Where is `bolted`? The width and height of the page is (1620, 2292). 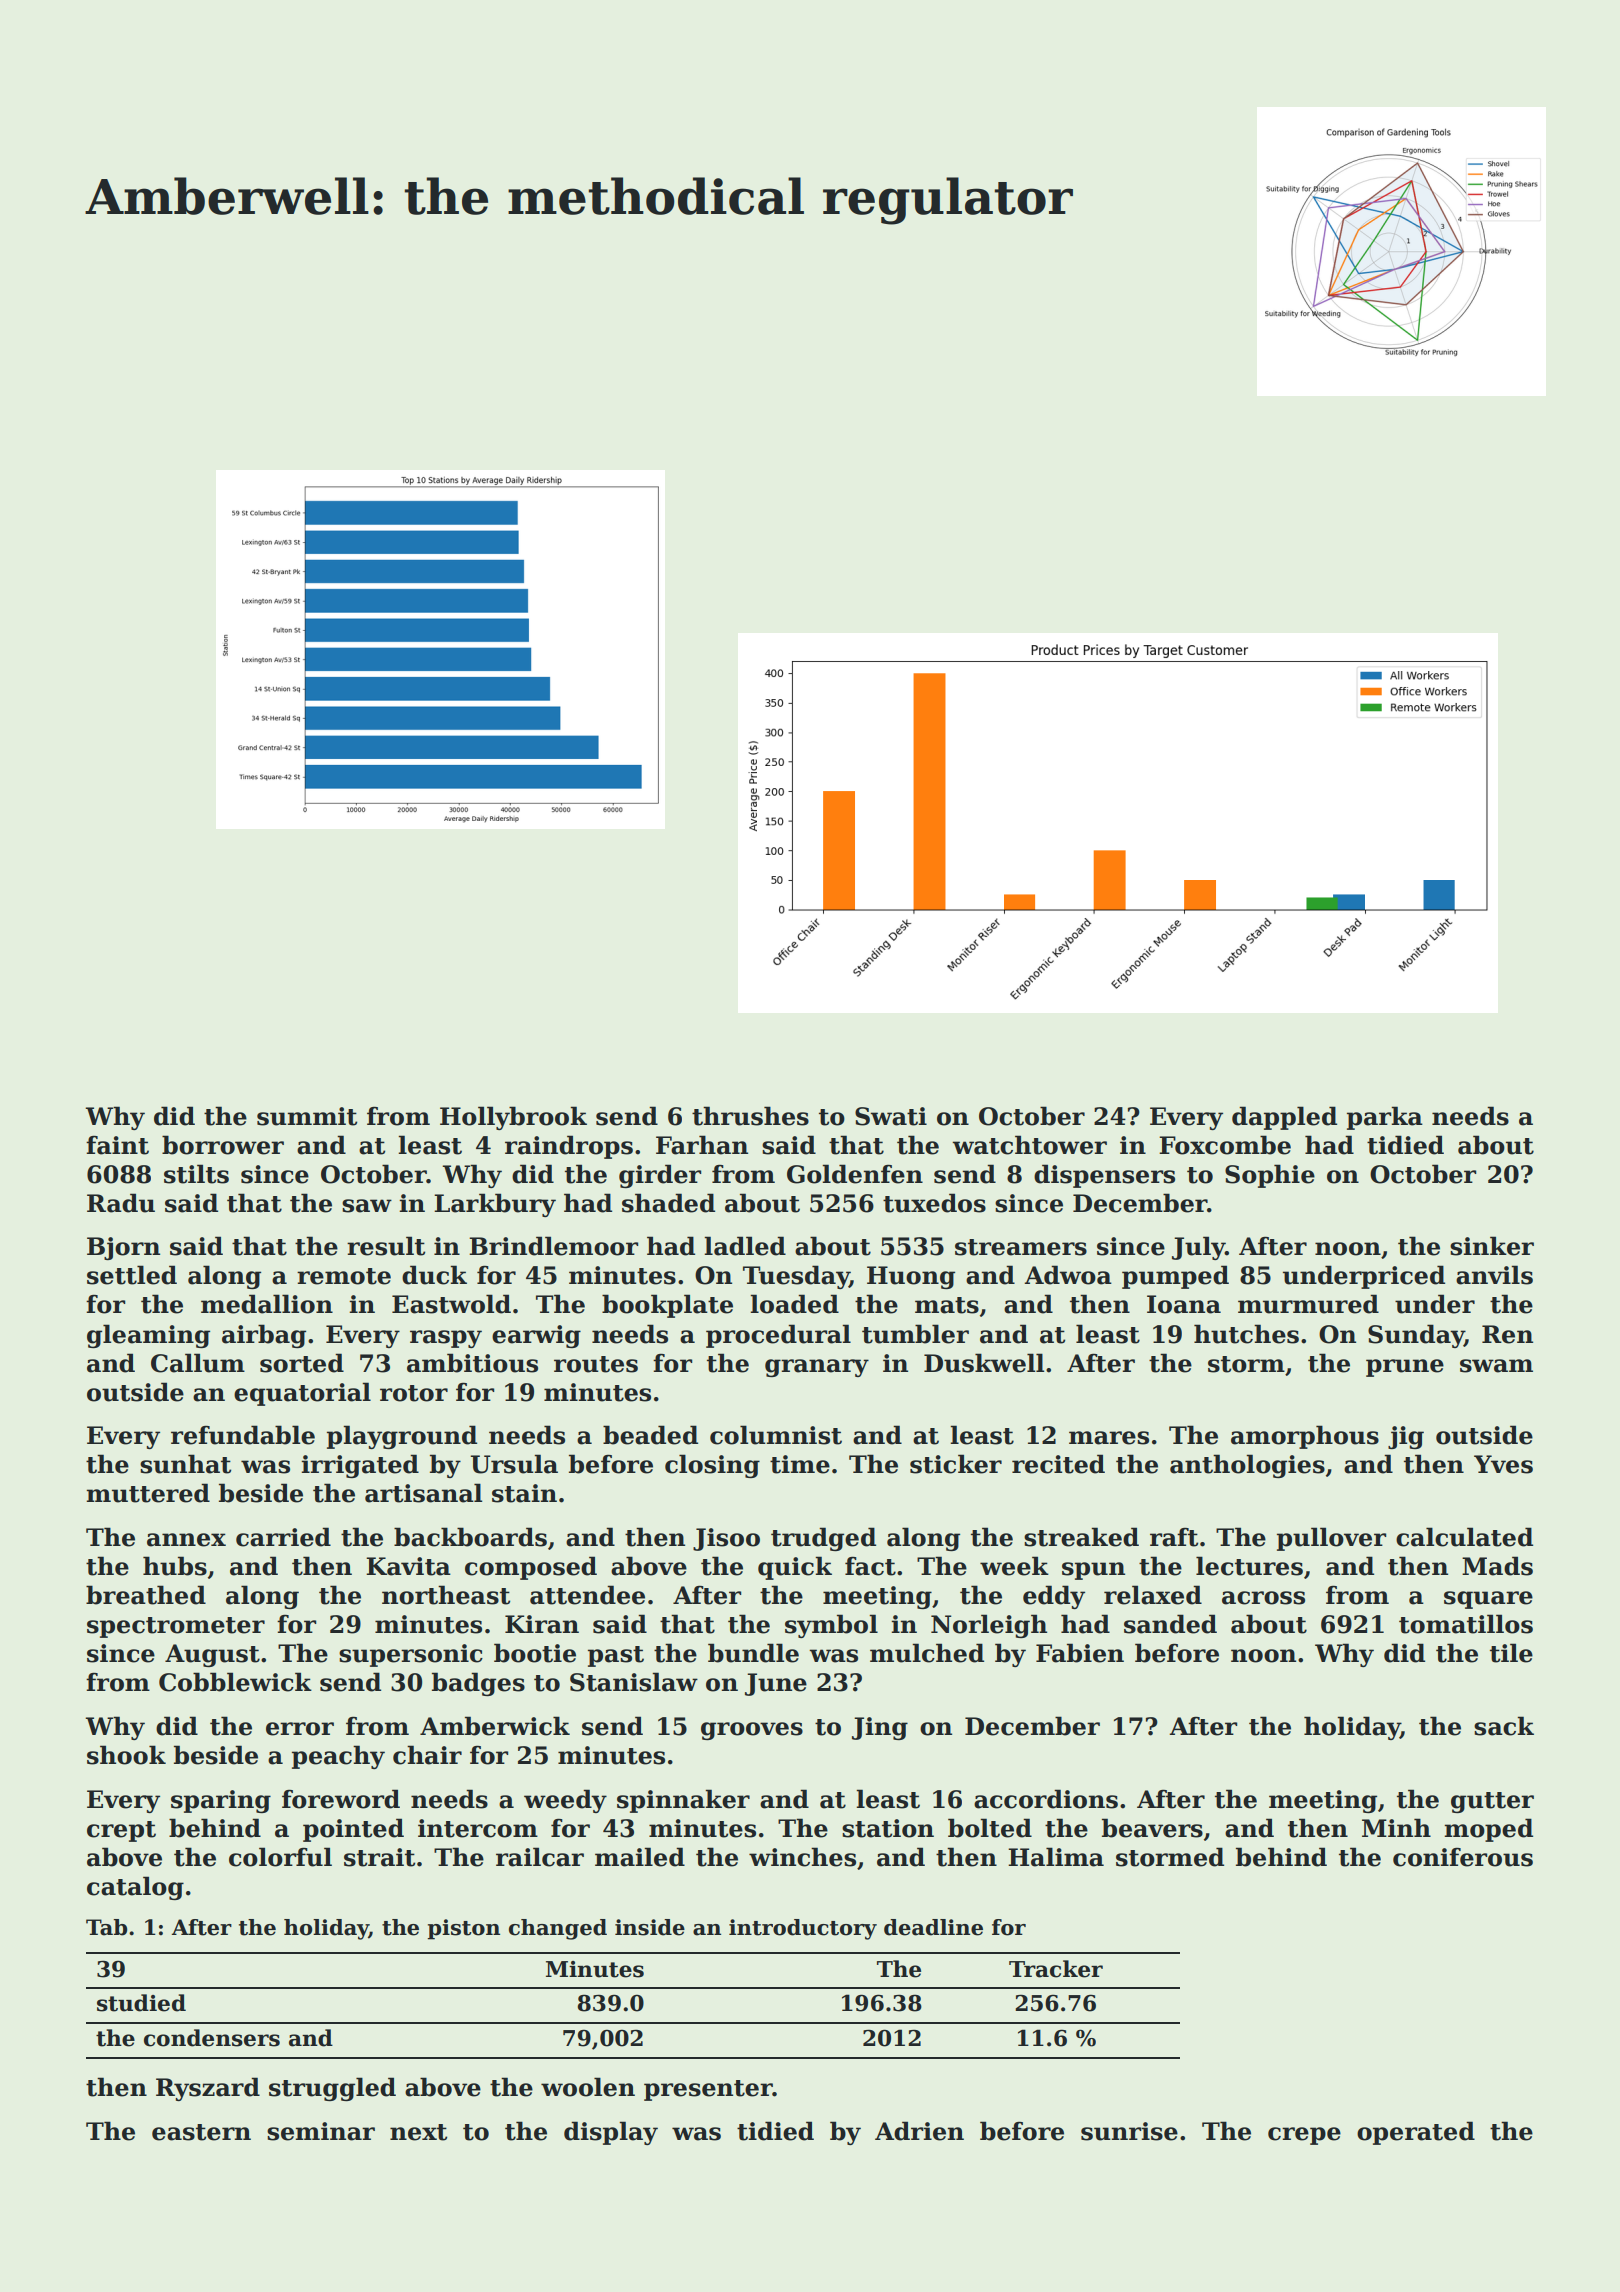
bolted is located at coordinates (990, 1828).
